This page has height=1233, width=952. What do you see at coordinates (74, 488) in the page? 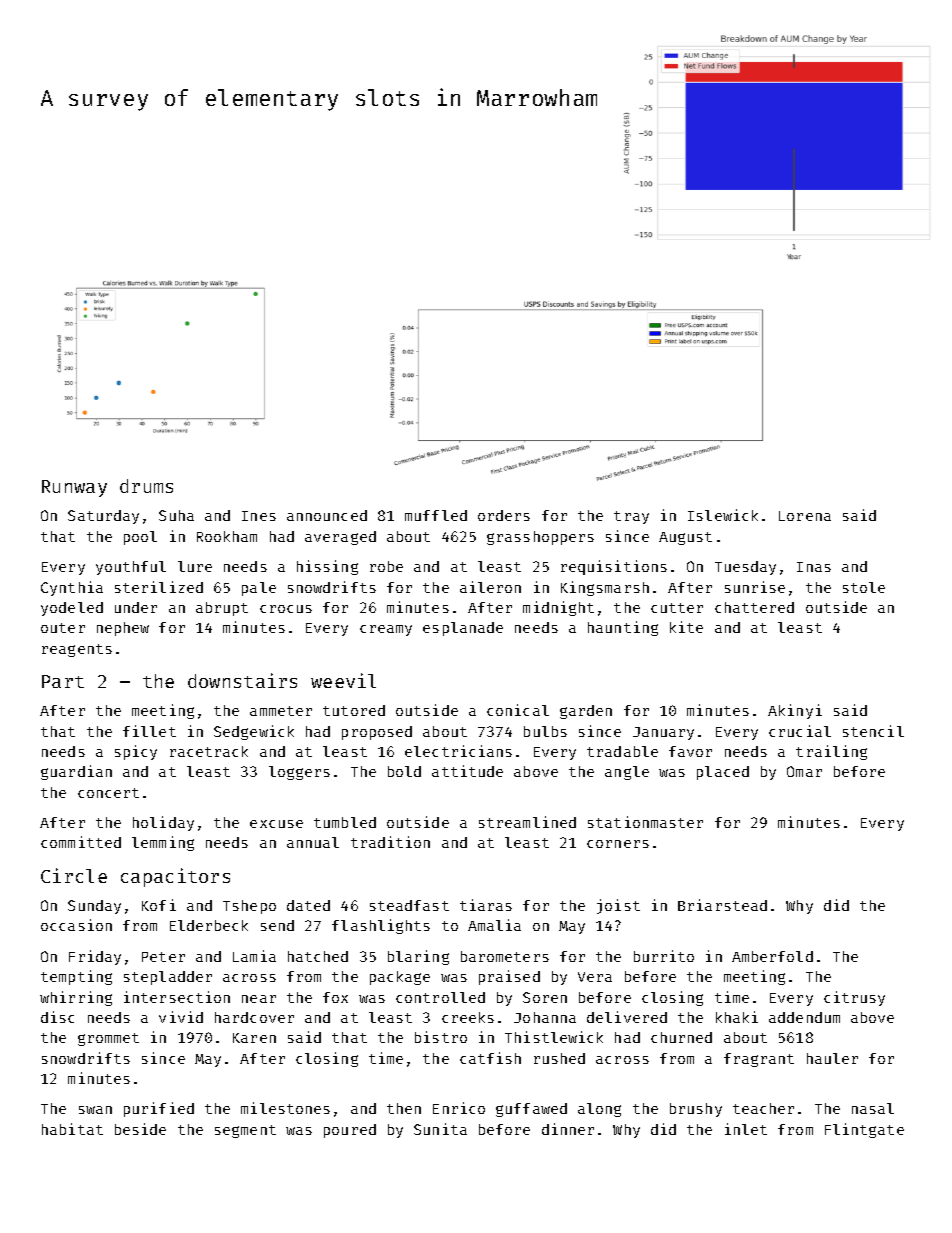
I see `Runway` at bounding box center [74, 488].
